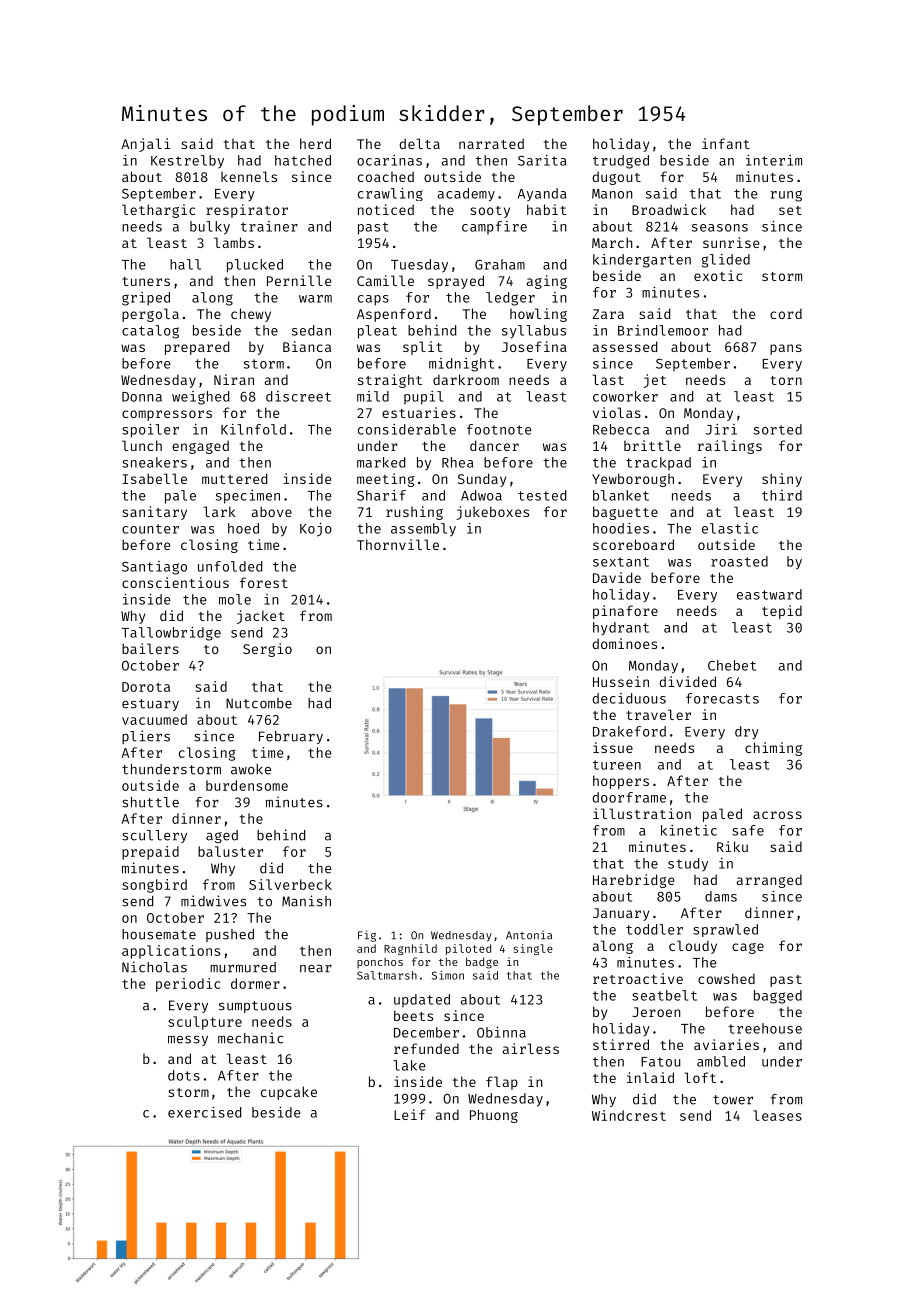  Describe the element at coordinates (529, 935) in the page. I see `Antonia` at that location.
